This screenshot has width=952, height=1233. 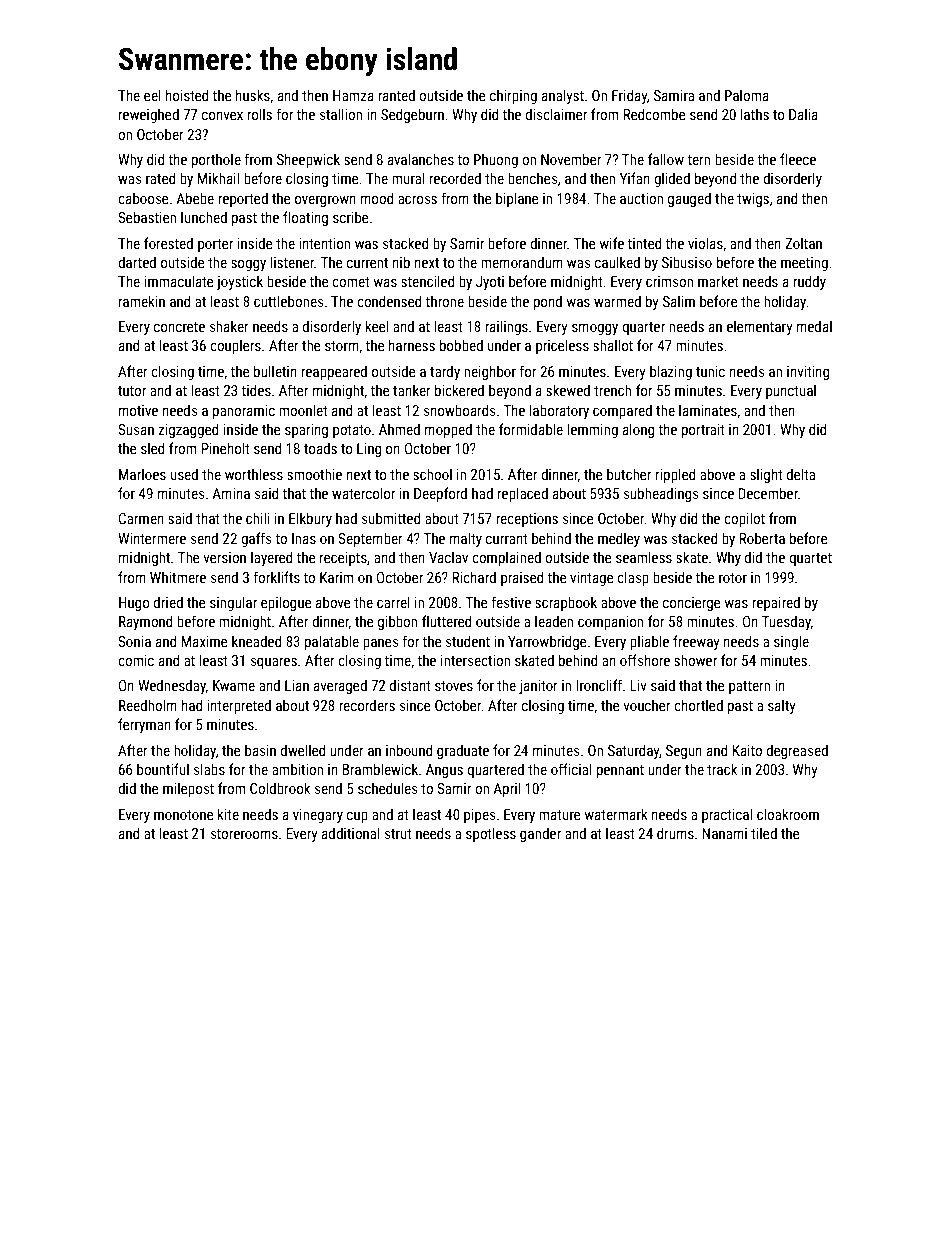 I want to click on skewed, so click(x=568, y=390).
